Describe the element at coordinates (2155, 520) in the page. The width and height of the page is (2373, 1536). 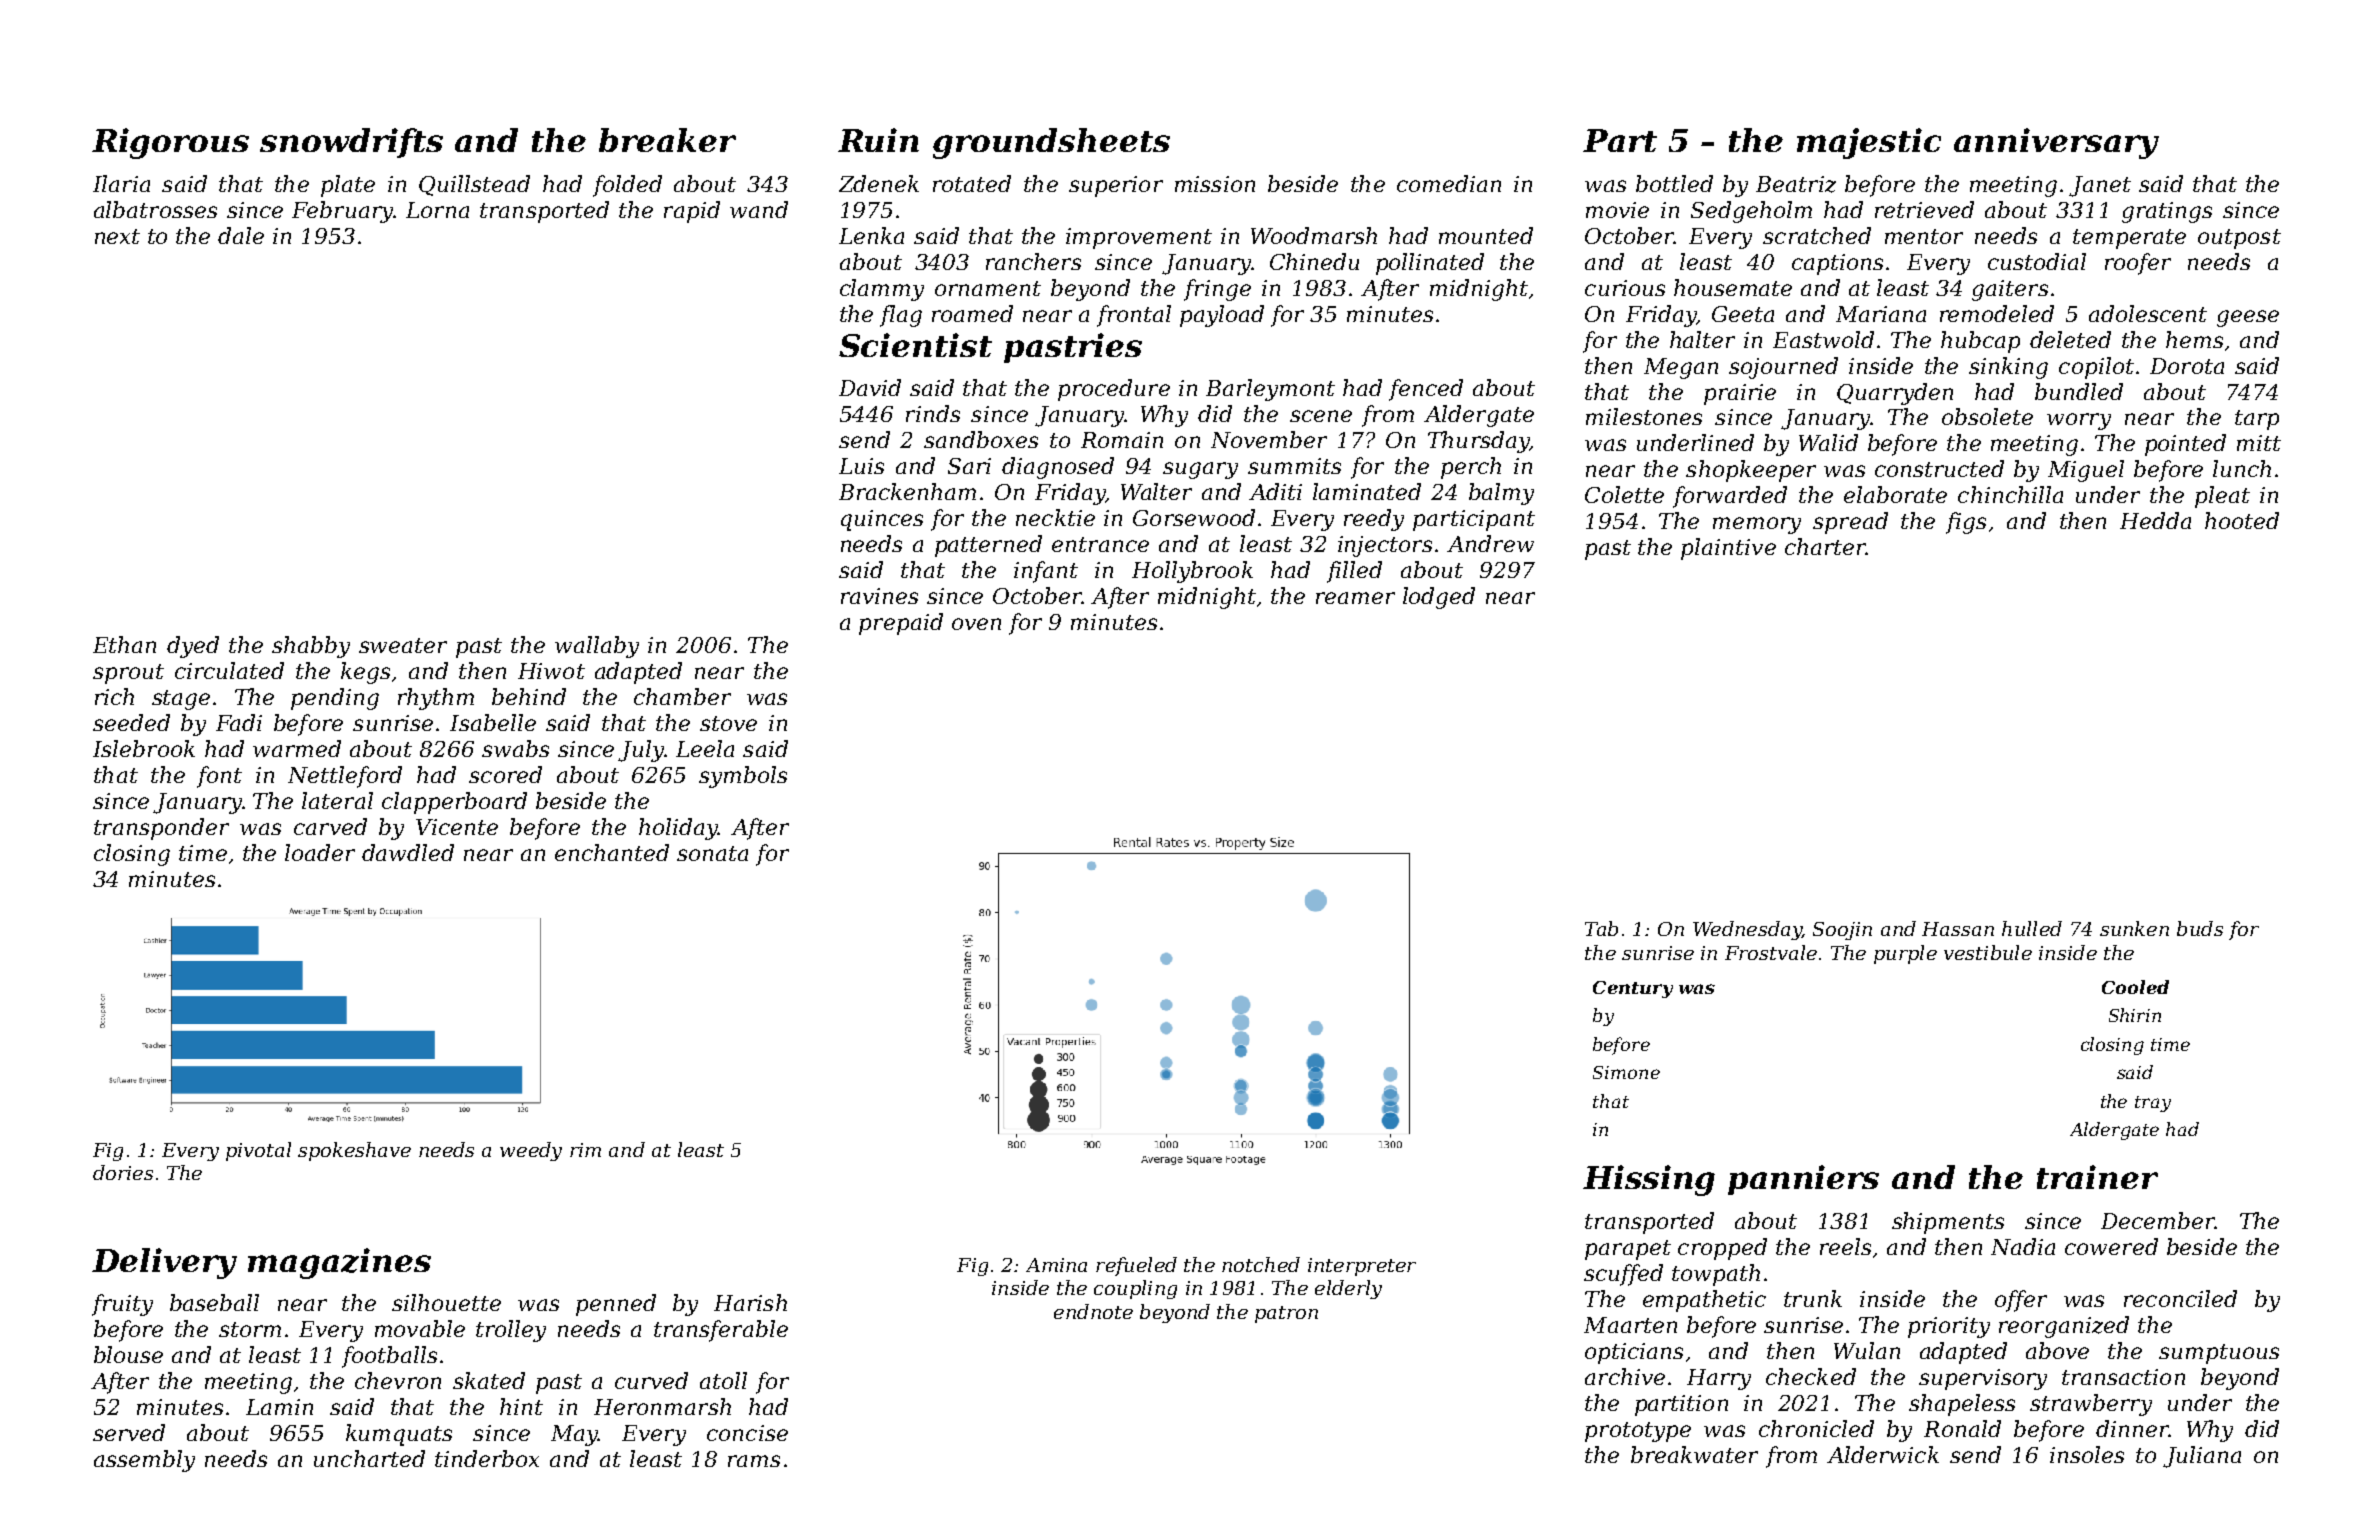
I see `Hedda` at that location.
